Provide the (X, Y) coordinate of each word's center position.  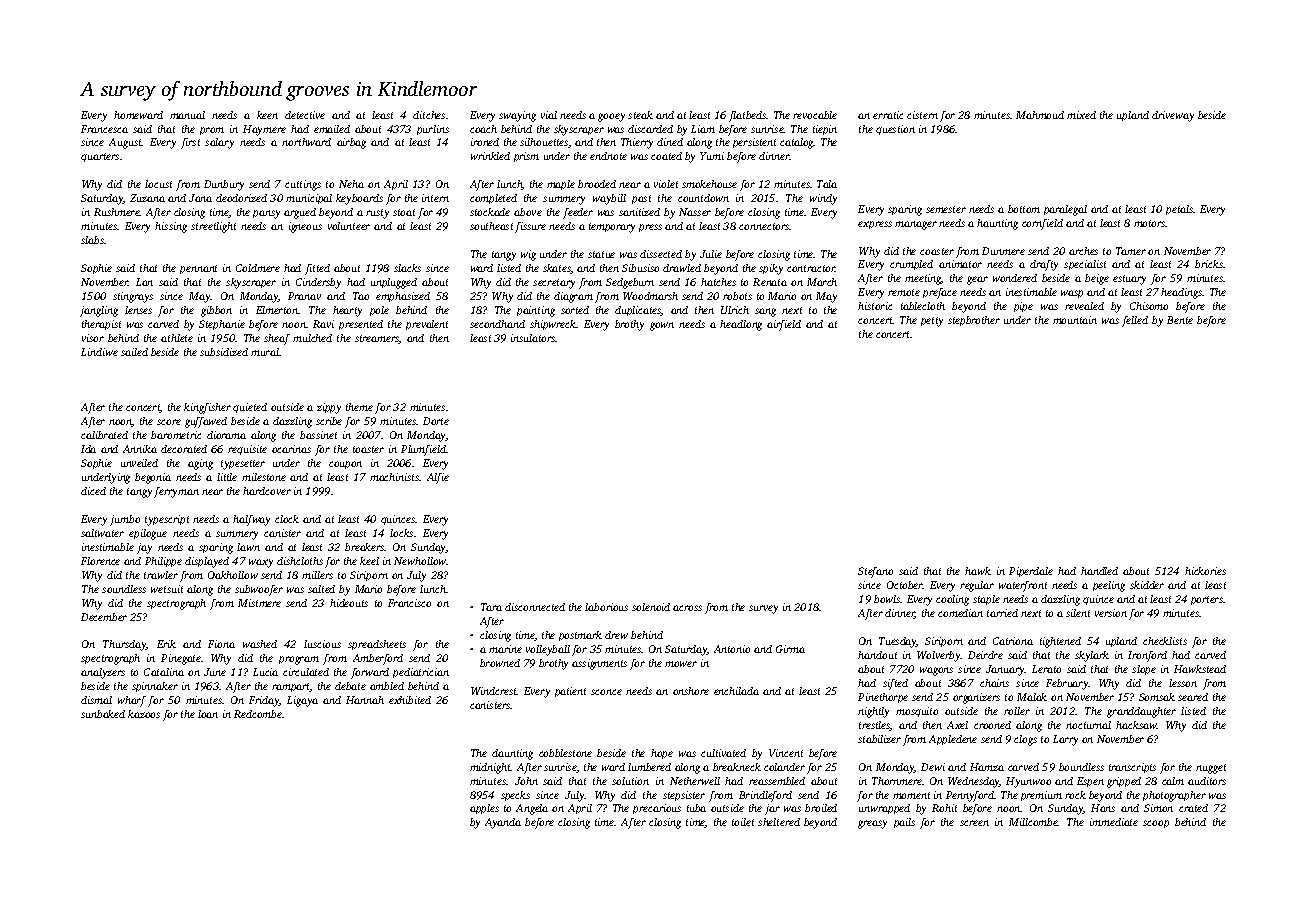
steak (640, 115)
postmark (580, 636)
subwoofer (259, 590)
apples (484, 809)
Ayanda (503, 823)
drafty (1044, 265)
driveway (1173, 116)
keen (267, 115)
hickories (1205, 571)
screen (974, 823)
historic (875, 306)
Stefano (875, 572)
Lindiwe (99, 352)
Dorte (436, 421)
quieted (250, 408)
